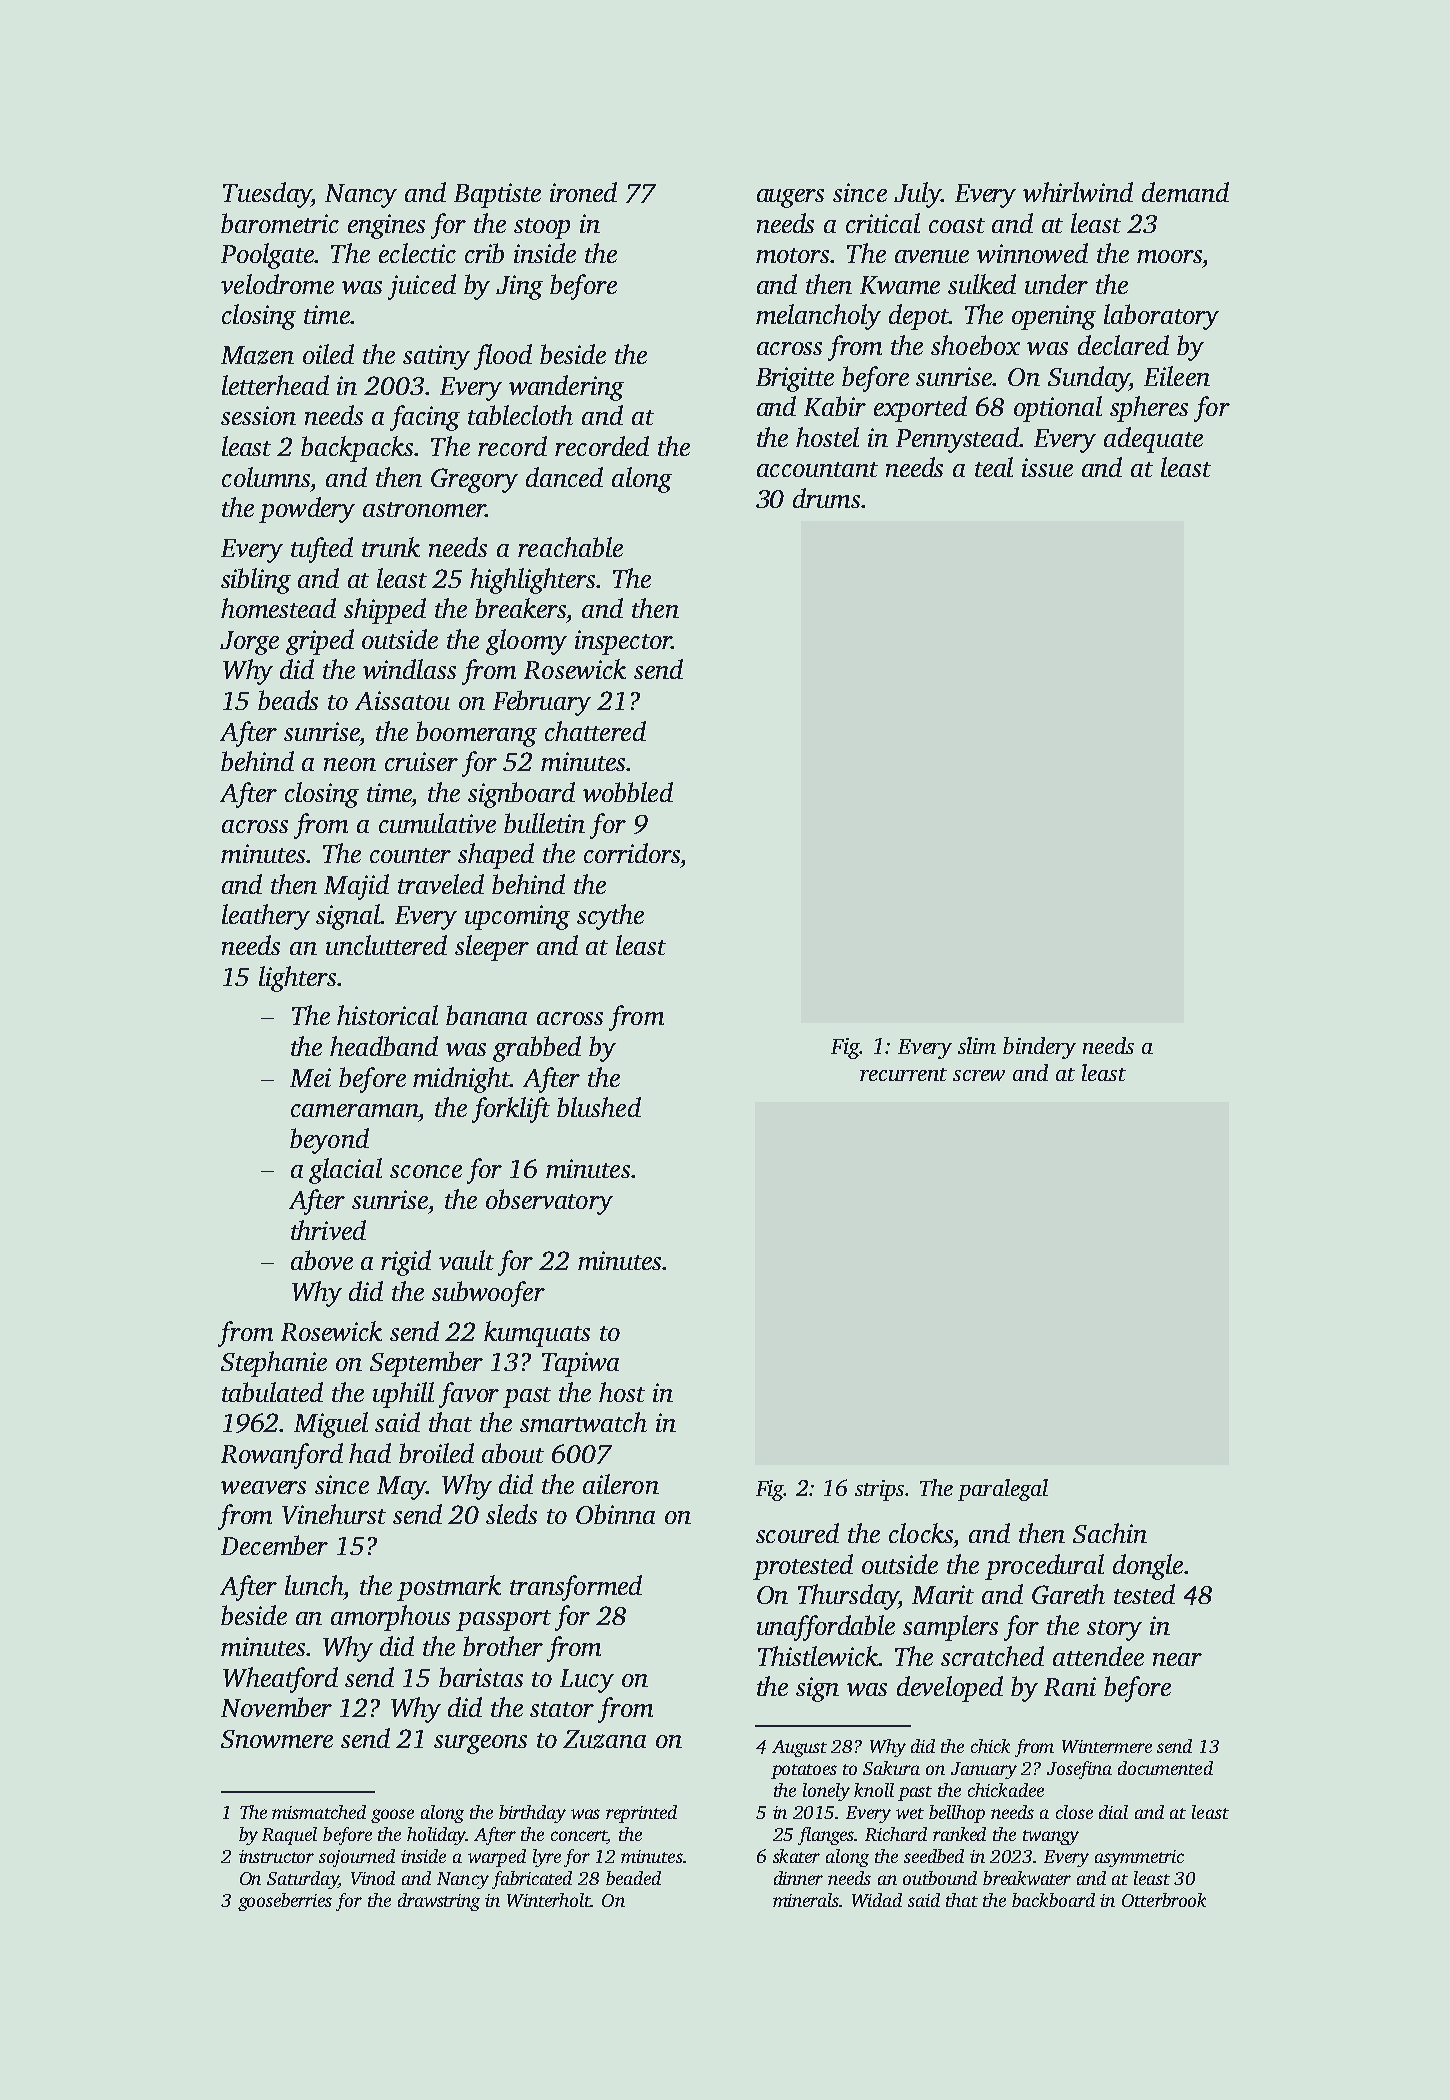 This screenshot has width=1450, height=2100. I want to click on July, so click(917, 195).
